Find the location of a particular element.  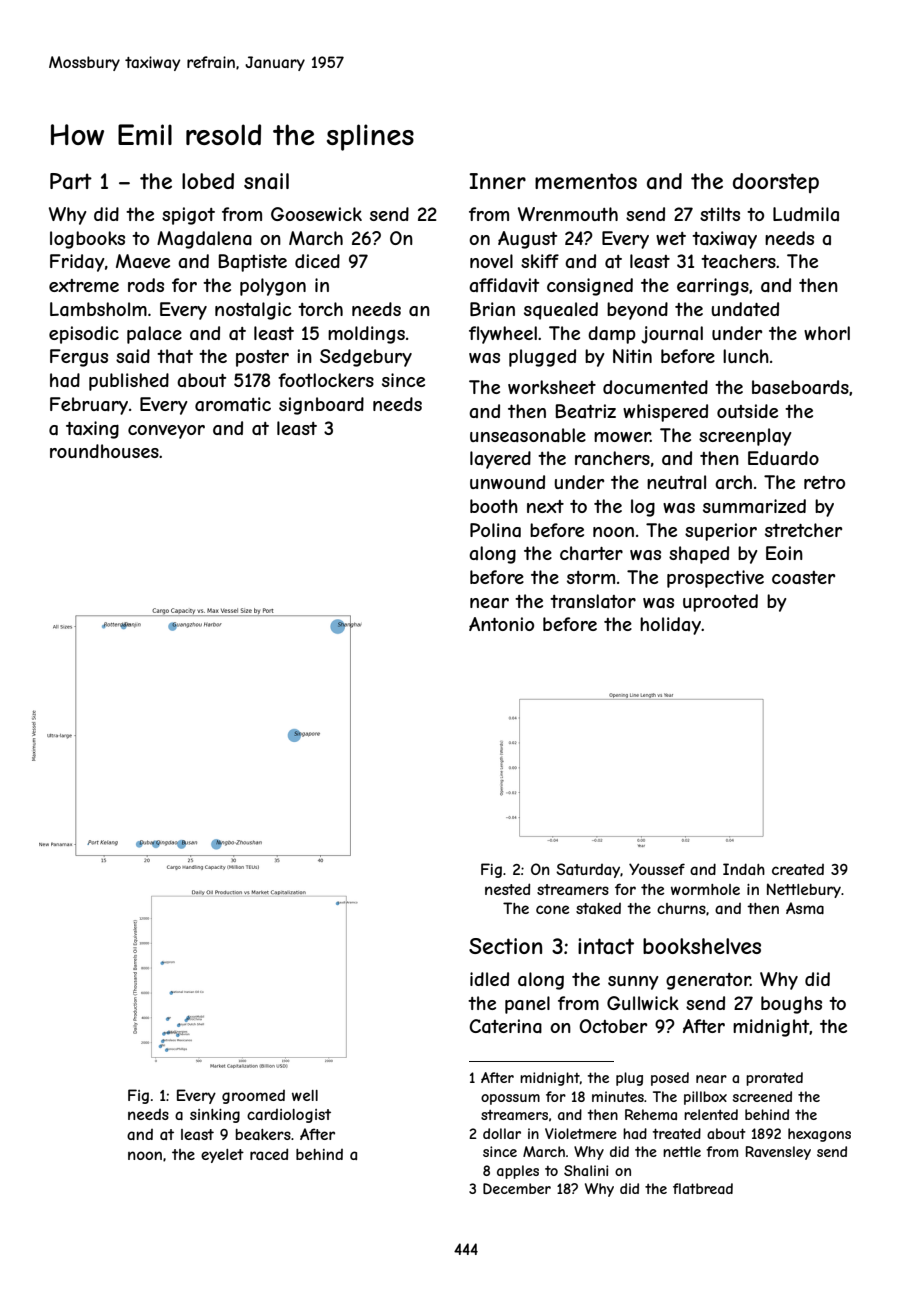

translator is located at coordinates (593, 601).
